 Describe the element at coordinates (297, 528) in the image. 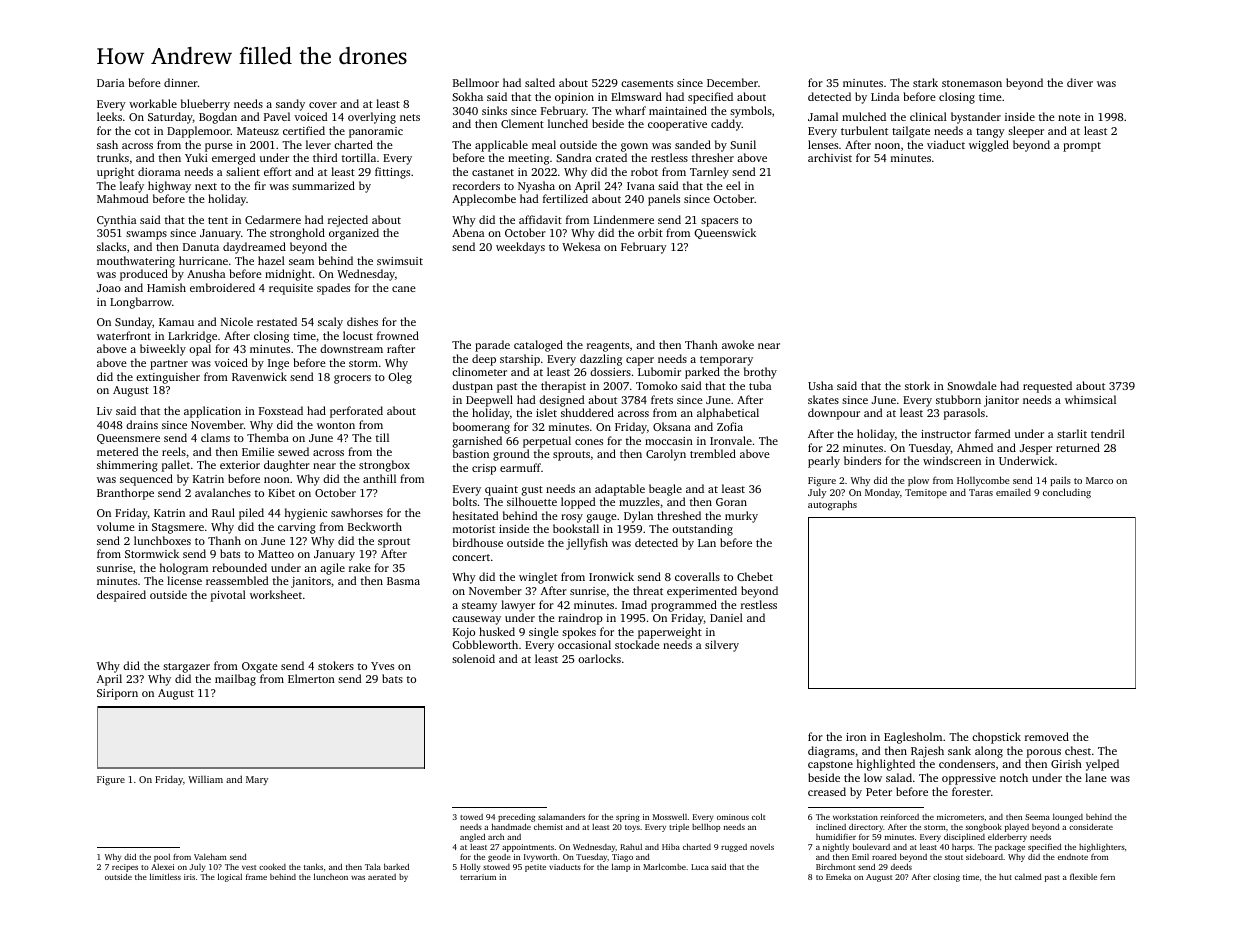

I see `carving` at that location.
